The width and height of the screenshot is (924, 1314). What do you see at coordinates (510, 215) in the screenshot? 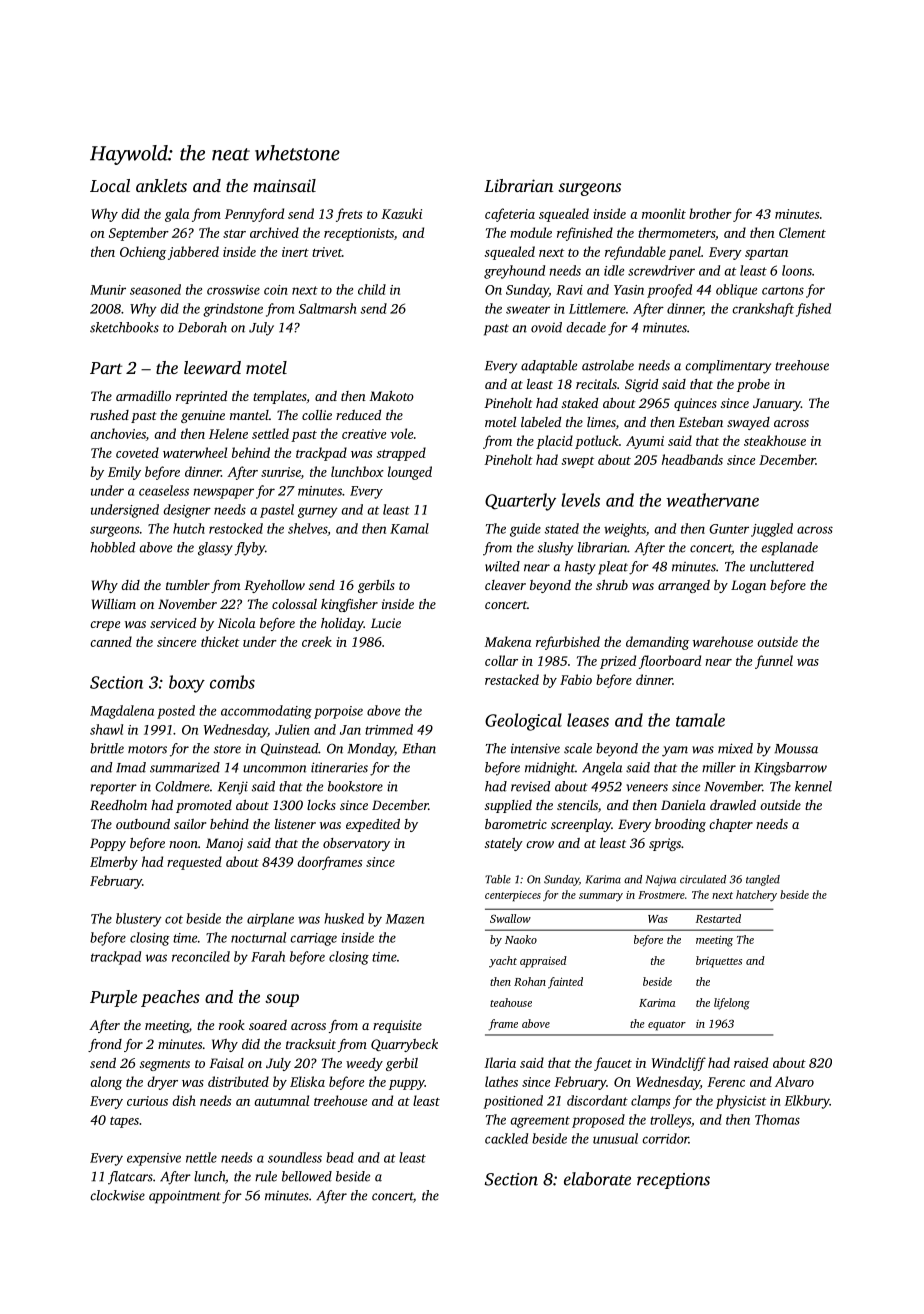
I see `cafeteria` at bounding box center [510, 215].
